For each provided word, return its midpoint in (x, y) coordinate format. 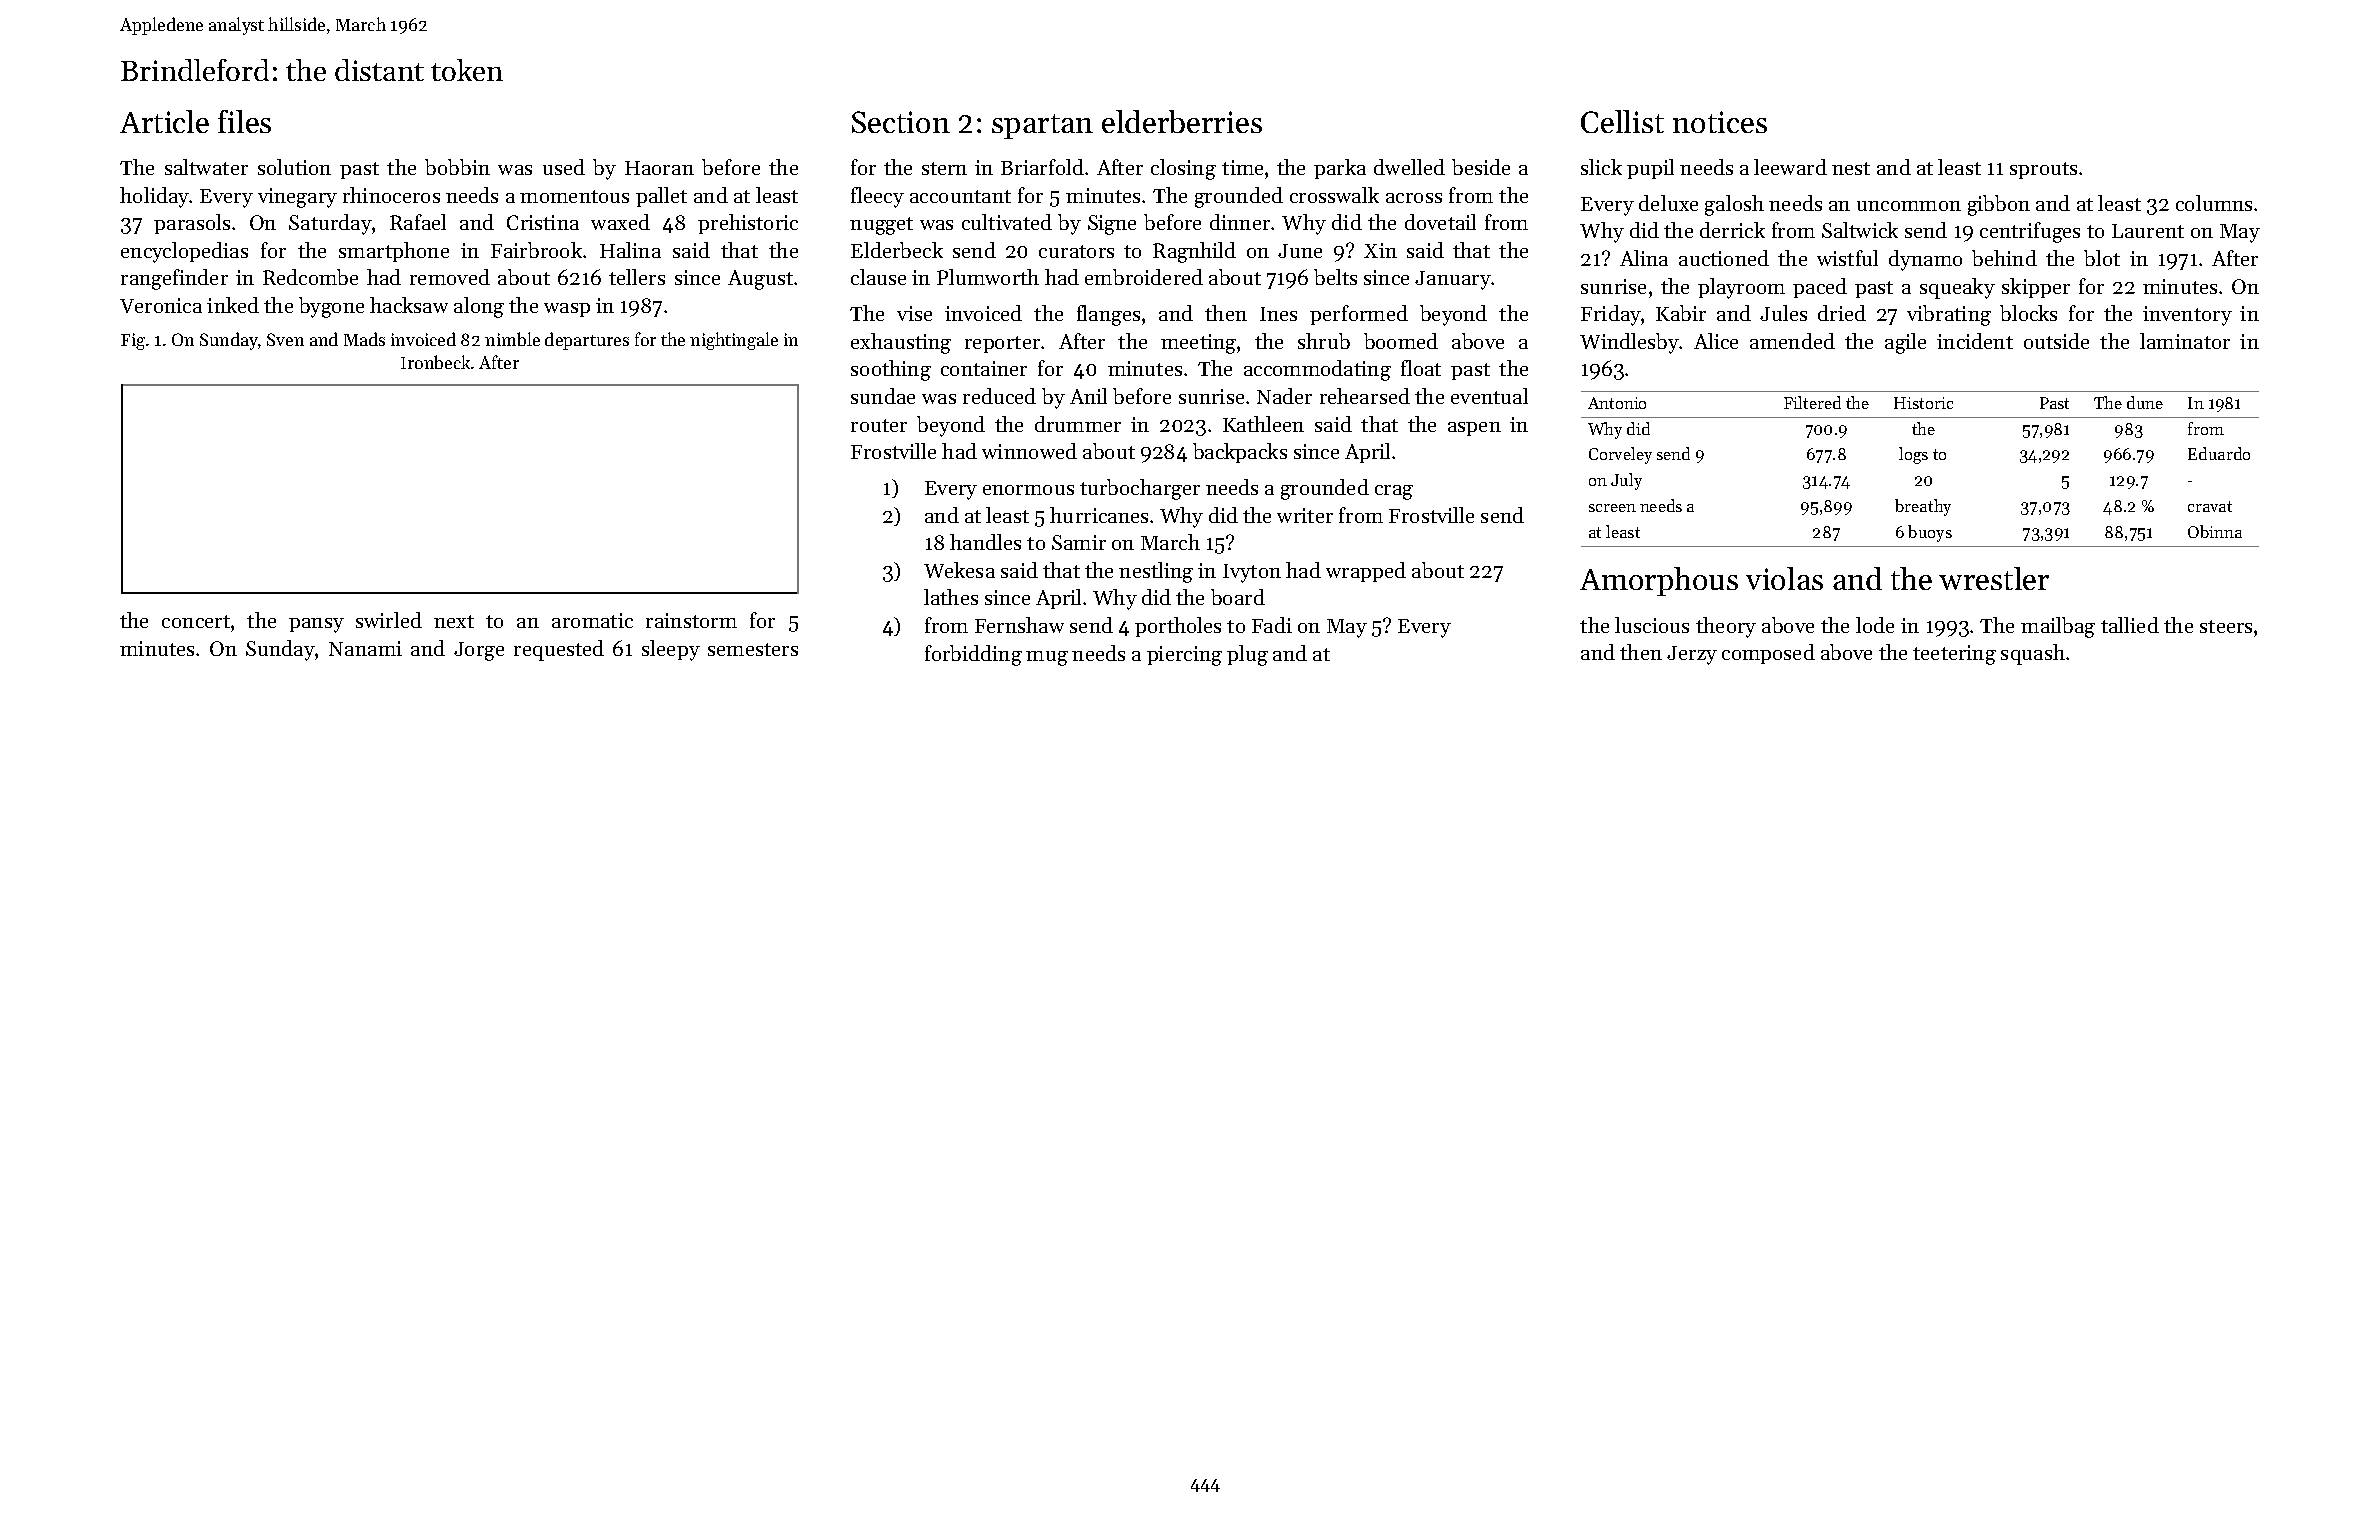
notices (1720, 122)
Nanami (365, 648)
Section (901, 122)
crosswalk (1334, 195)
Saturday (330, 224)
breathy (1923, 507)
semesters (753, 649)
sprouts (2043, 170)
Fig (133, 341)
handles (985, 542)
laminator (2185, 341)
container (984, 368)
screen (1612, 508)
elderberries (1182, 121)
